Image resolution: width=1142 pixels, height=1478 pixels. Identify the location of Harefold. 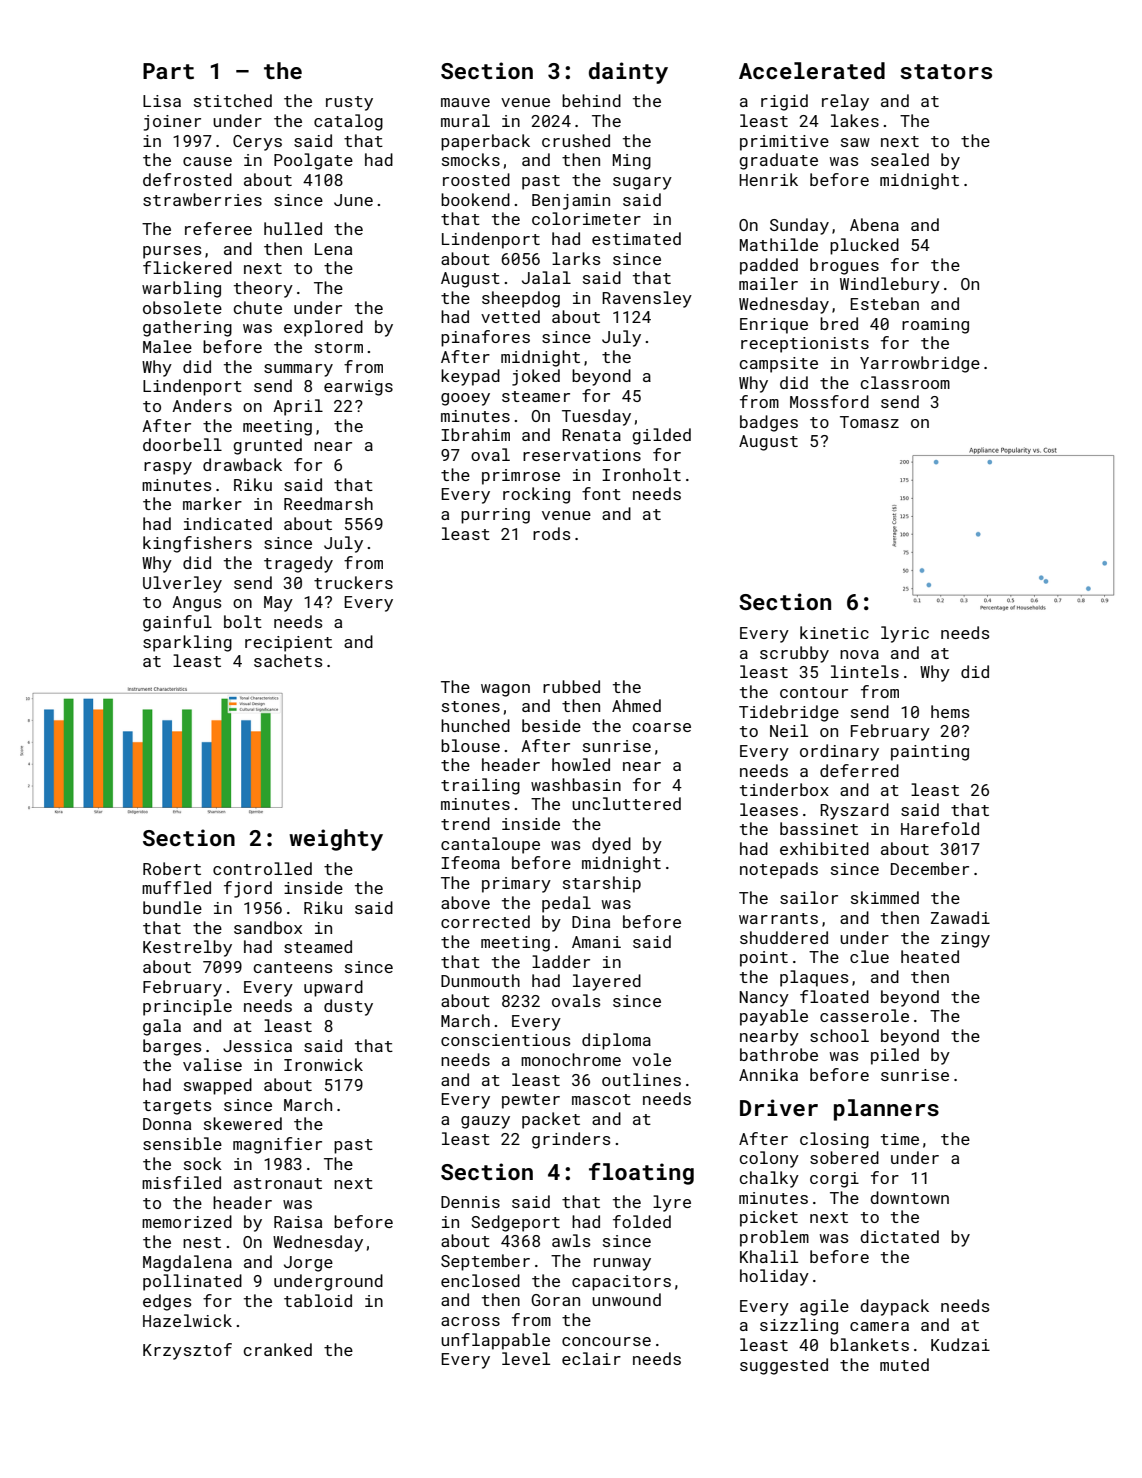
(940, 828).
